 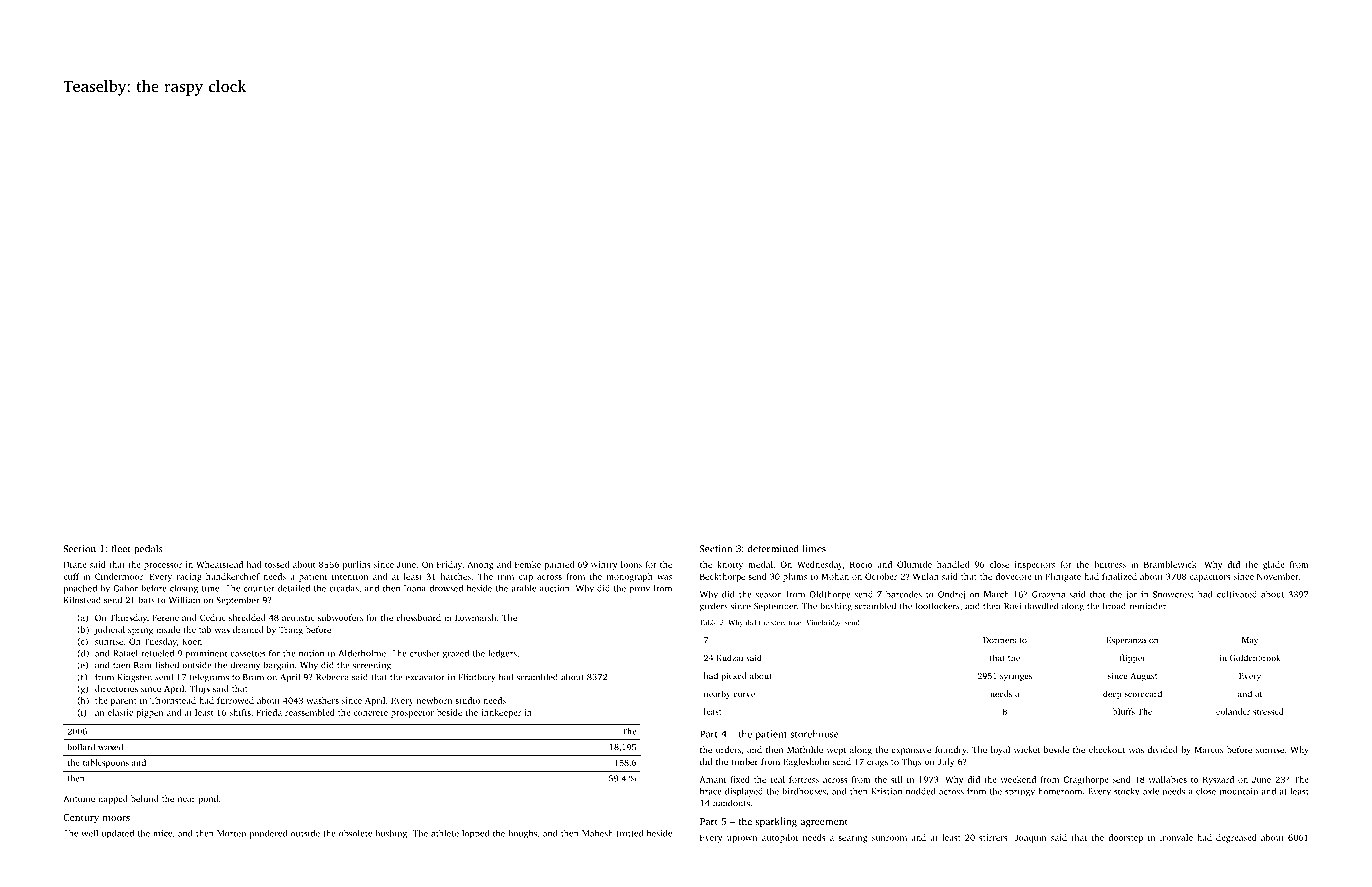 What do you see at coordinates (728, 749) in the screenshot?
I see `orders` at bounding box center [728, 749].
